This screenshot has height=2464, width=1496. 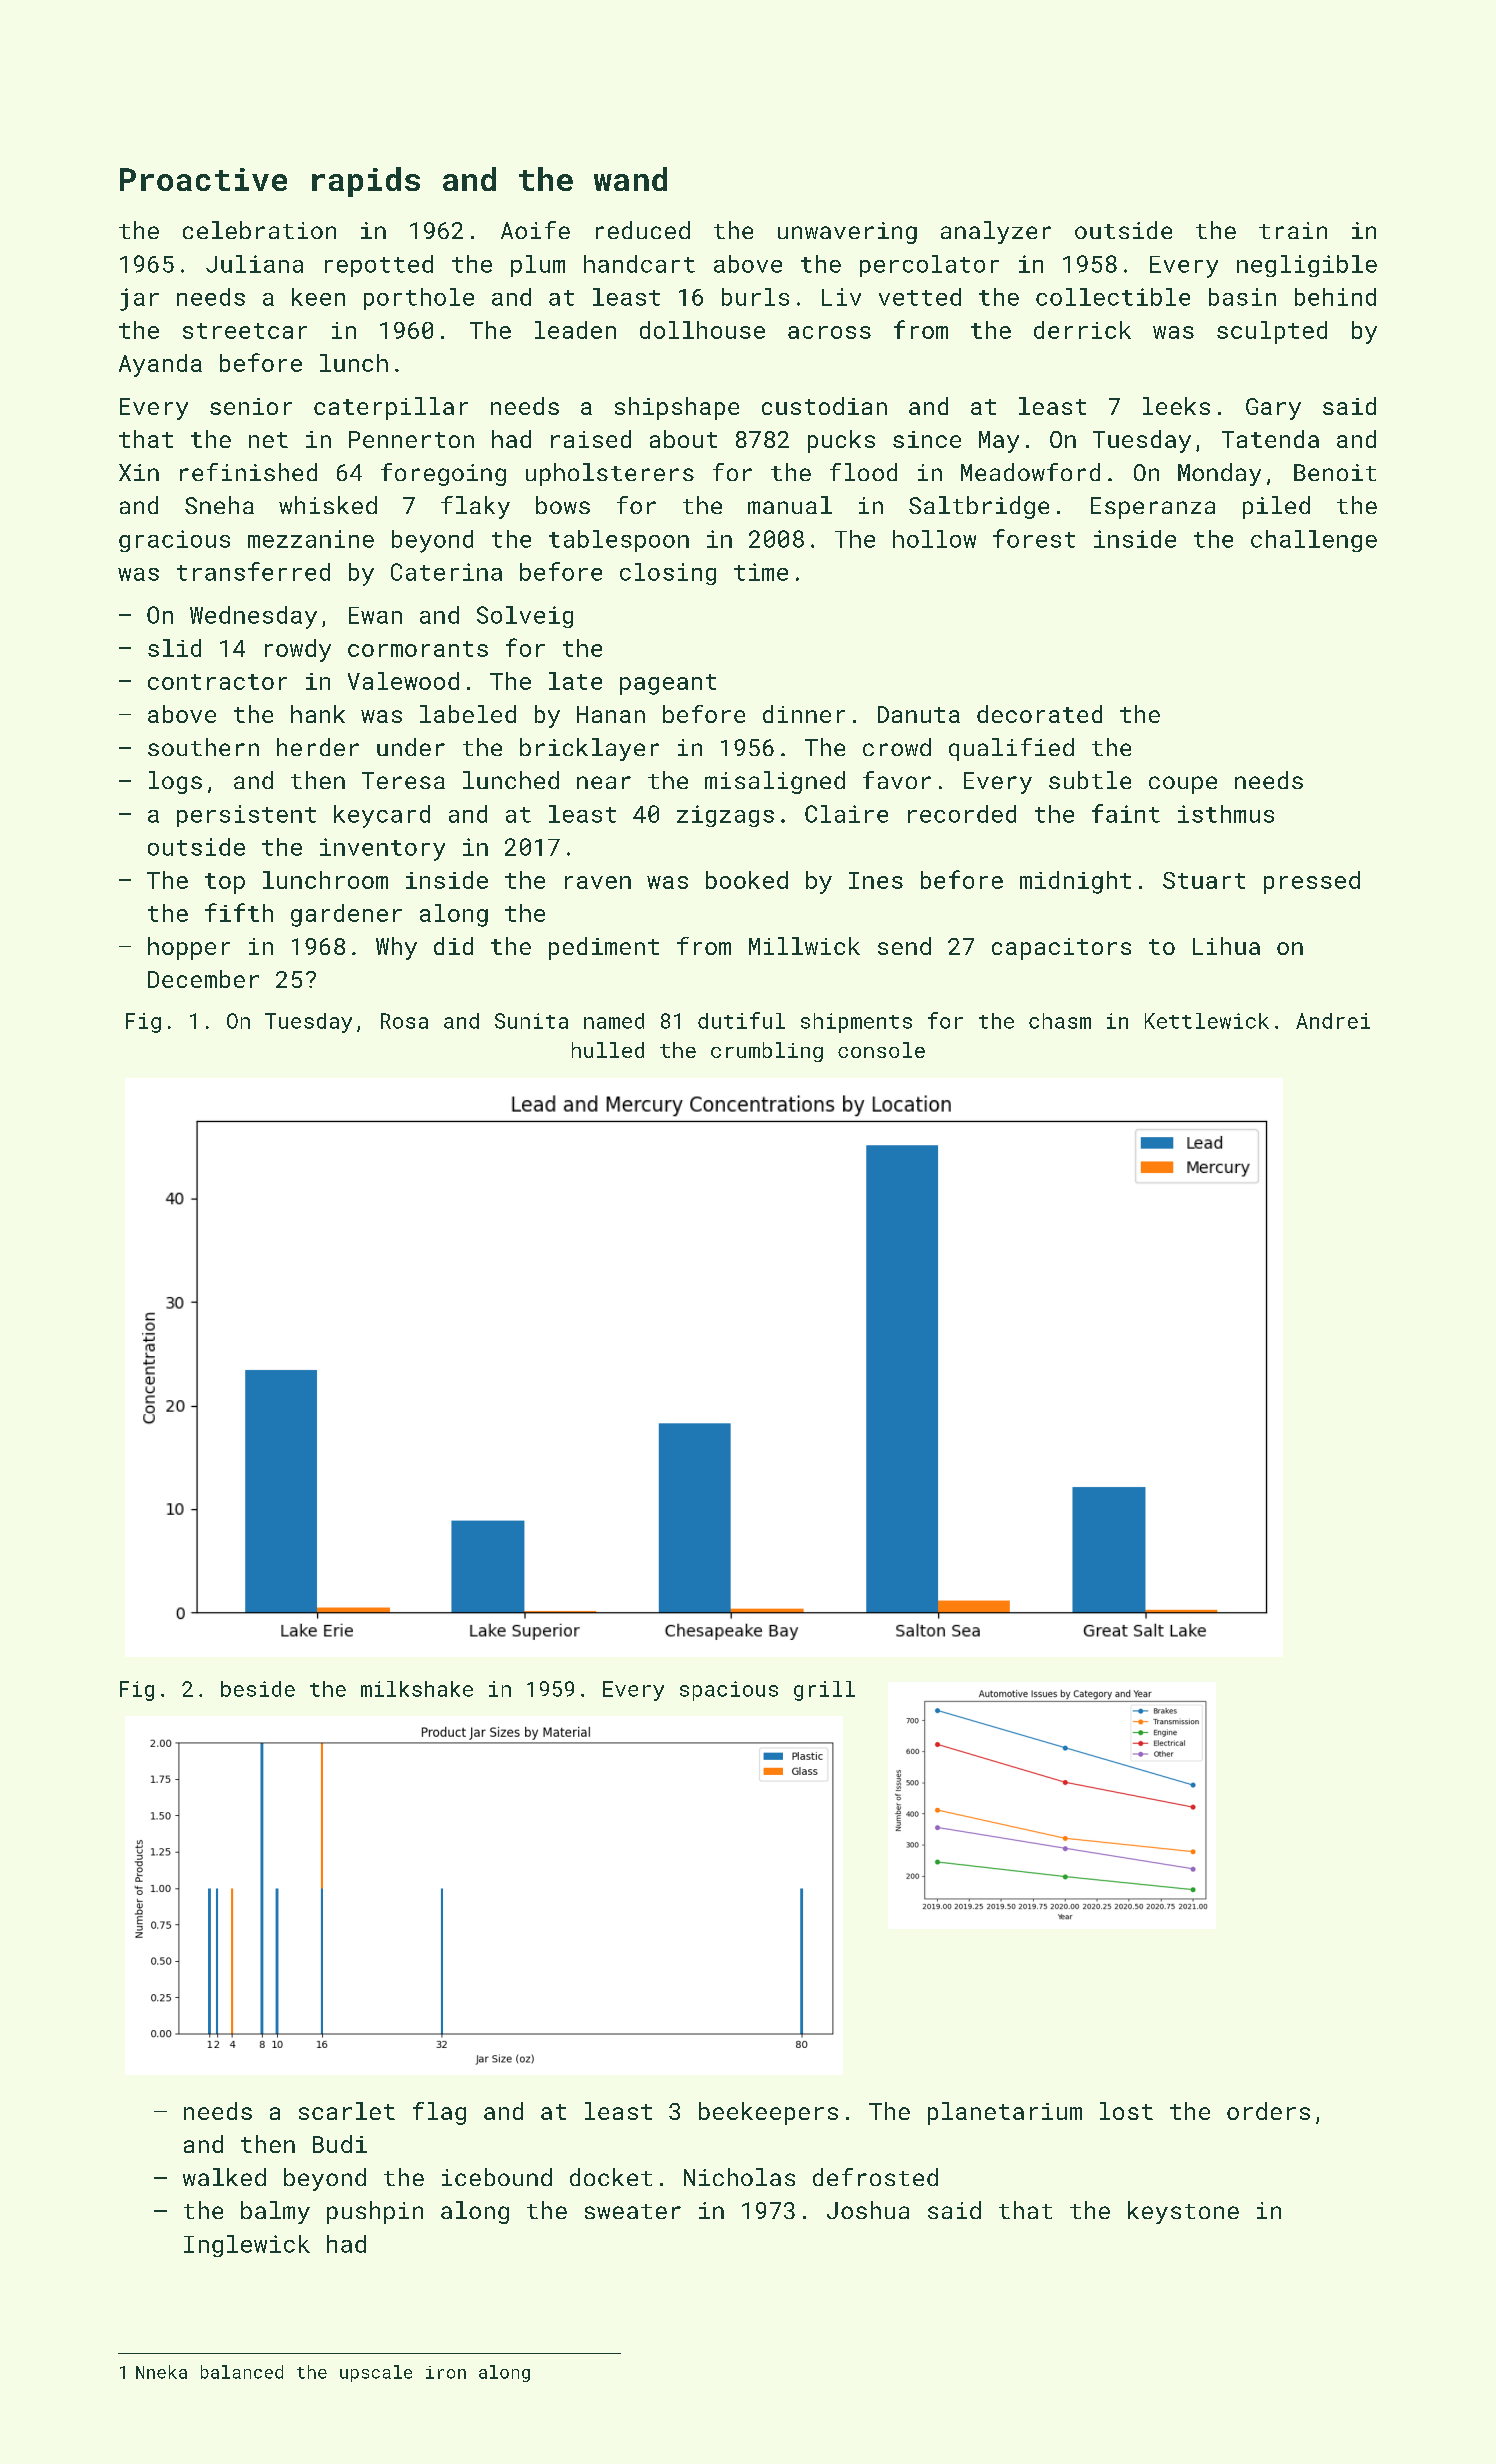 I want to click on train, so click(x=1293, y=230).
